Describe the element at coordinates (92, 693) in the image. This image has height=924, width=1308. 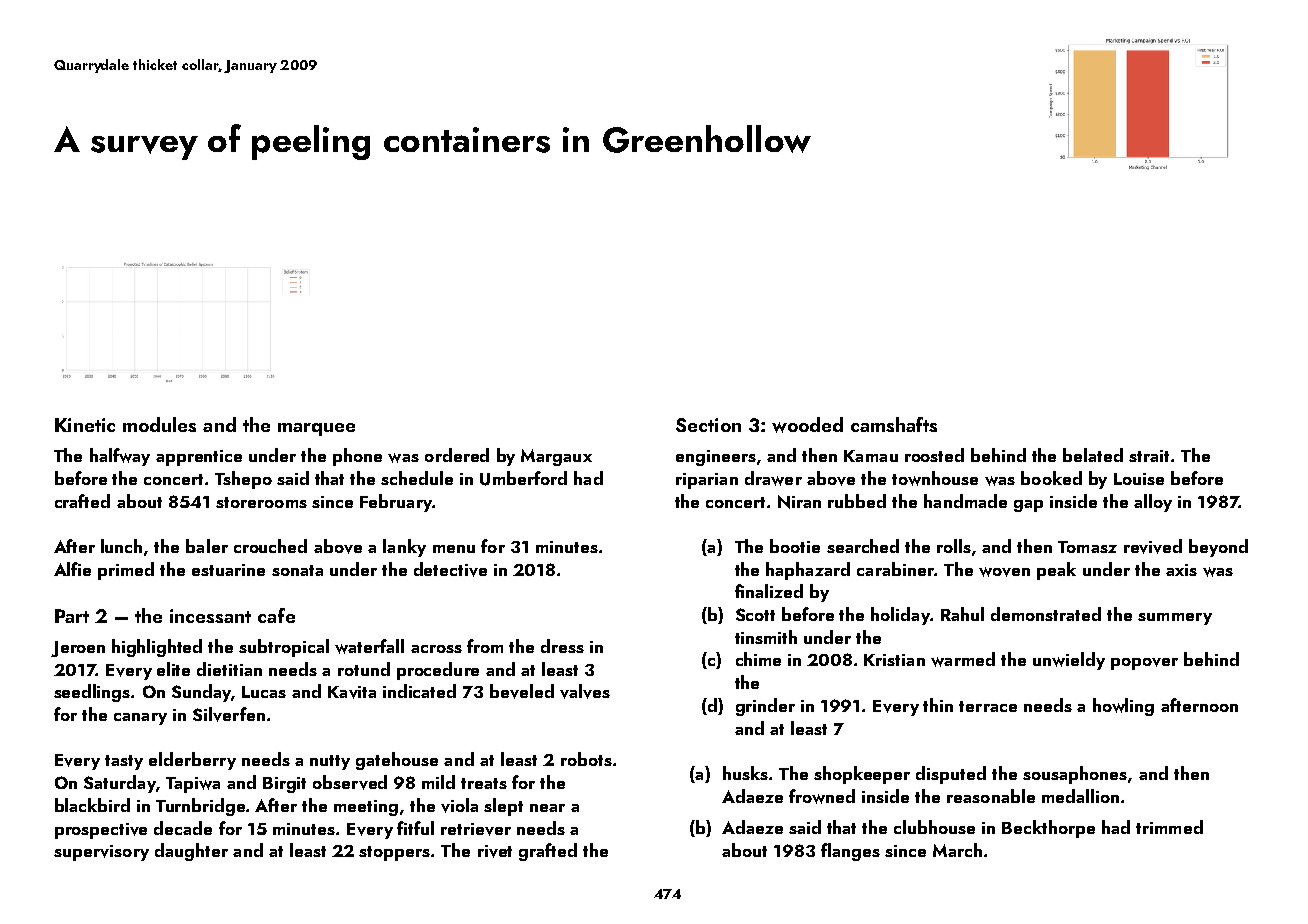
I see `seedlings` at that location.
